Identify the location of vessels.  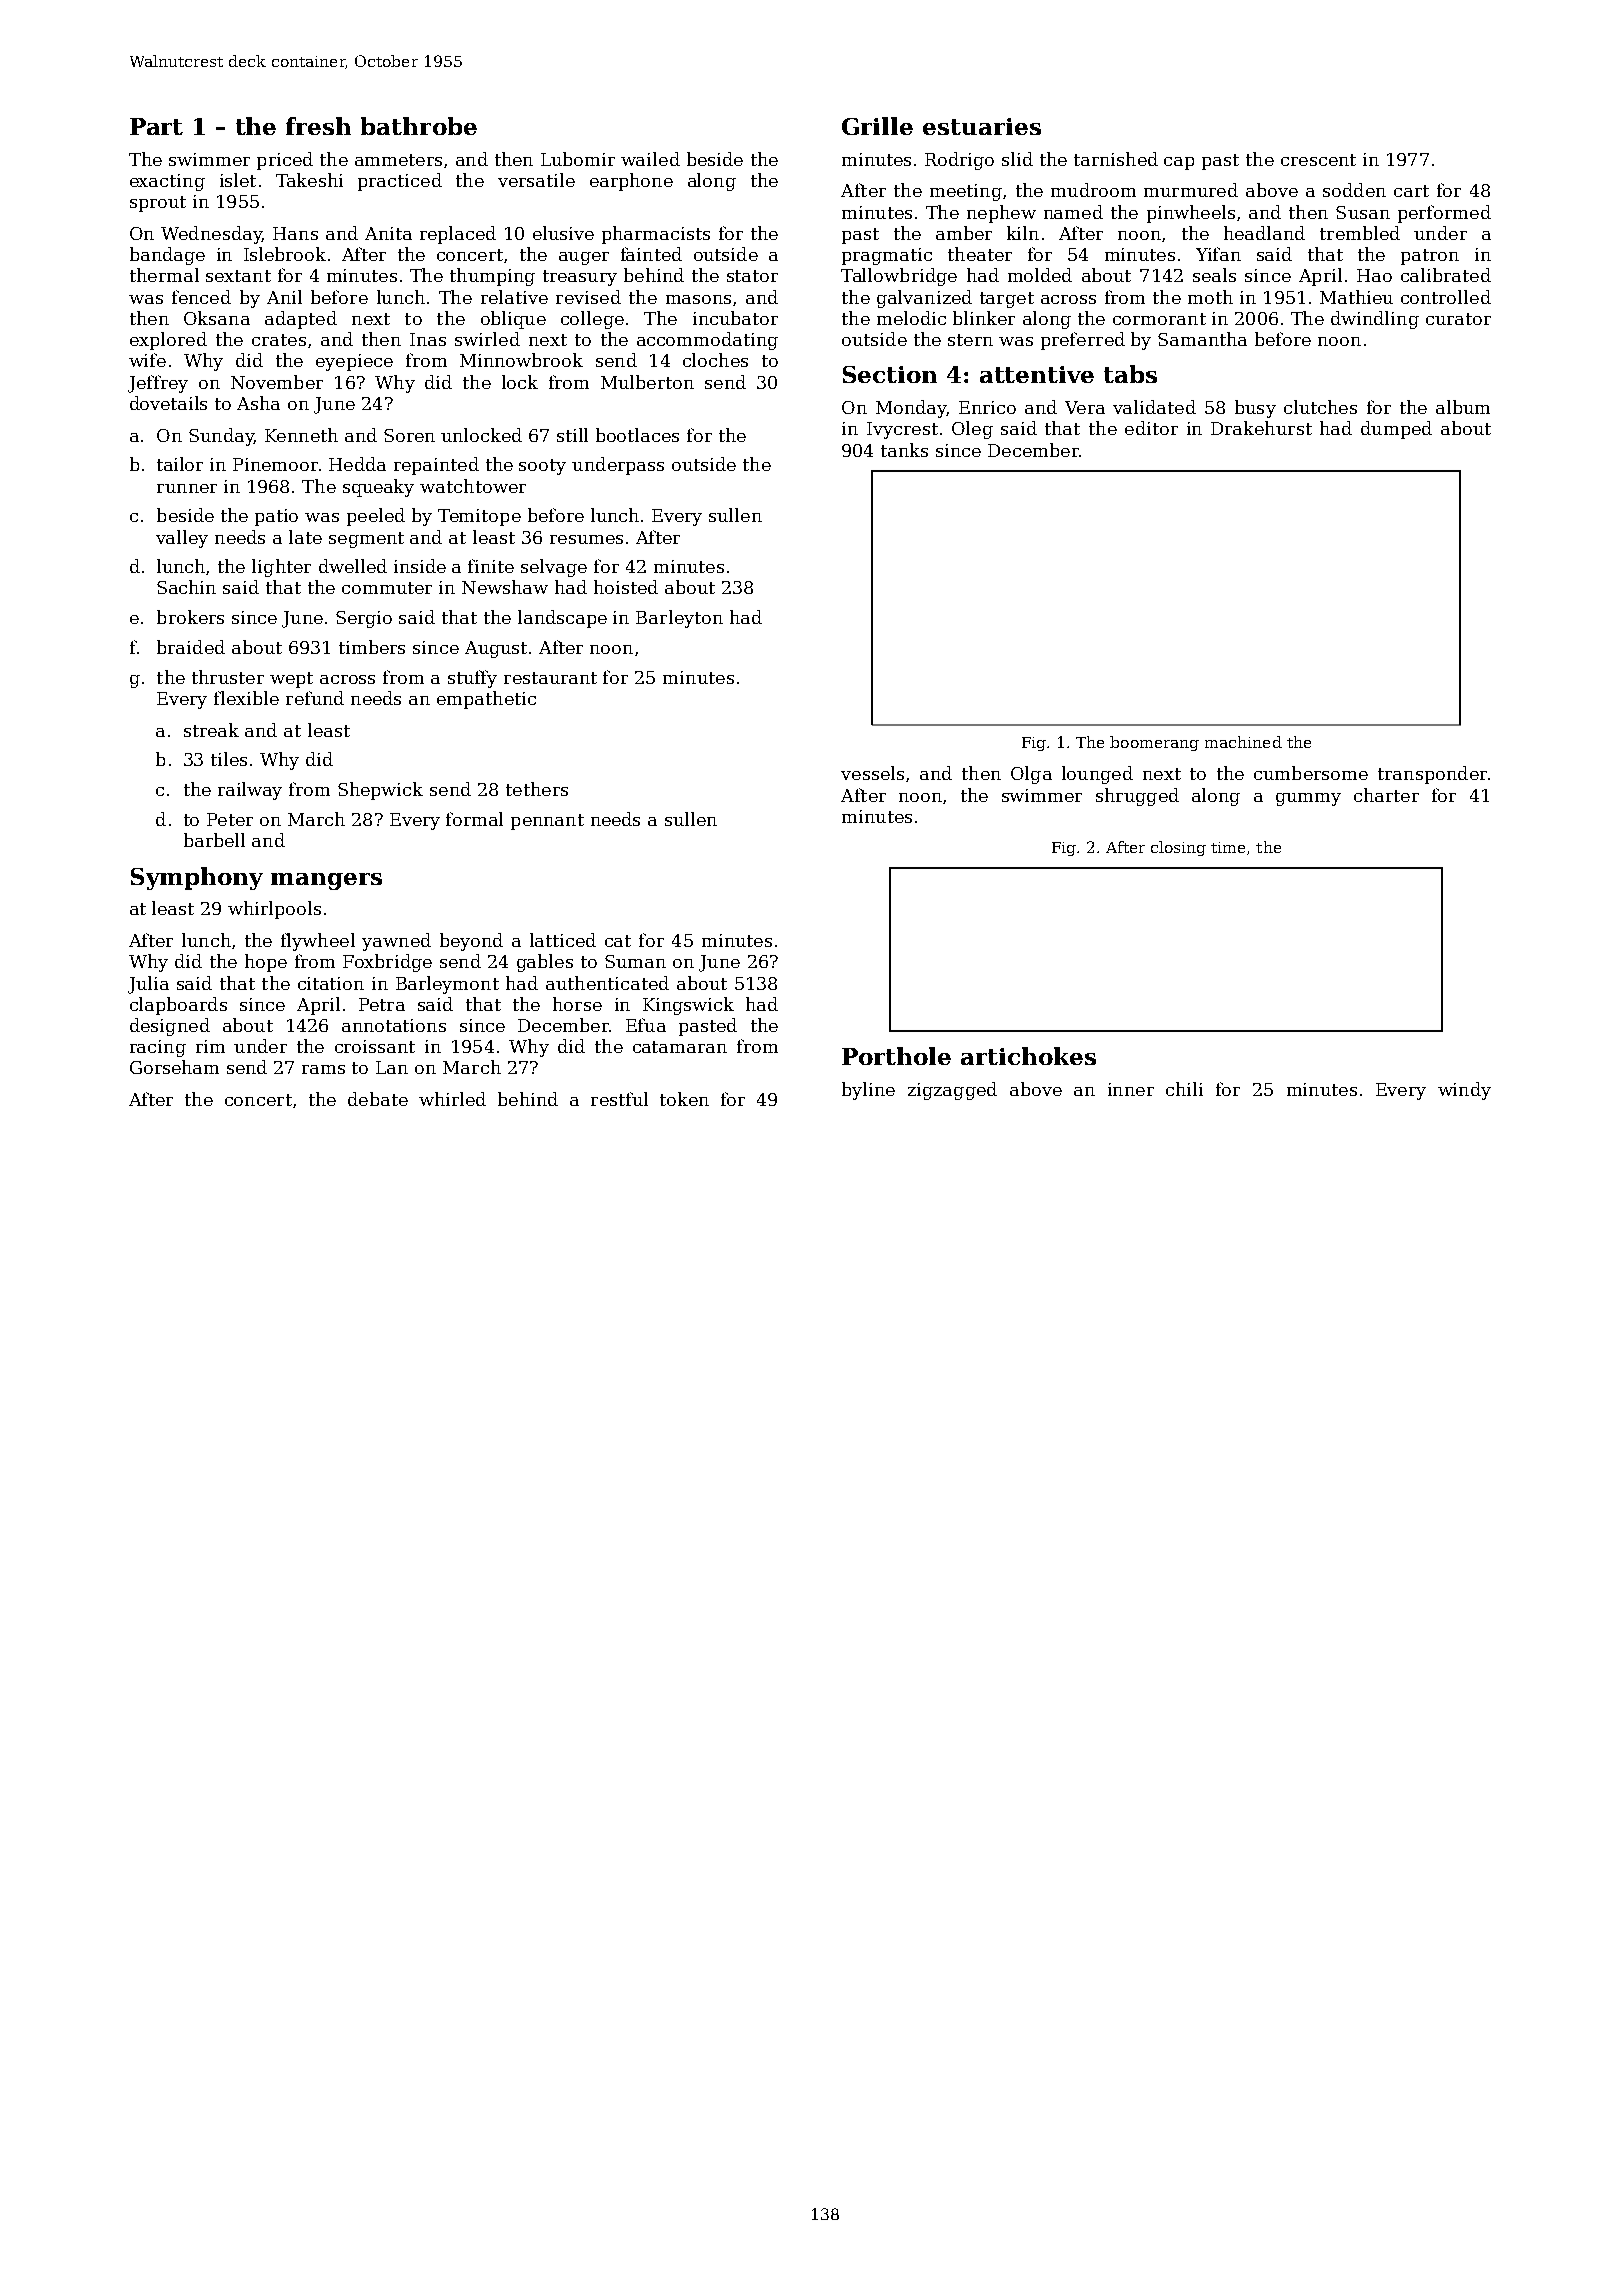
(872, 773).
